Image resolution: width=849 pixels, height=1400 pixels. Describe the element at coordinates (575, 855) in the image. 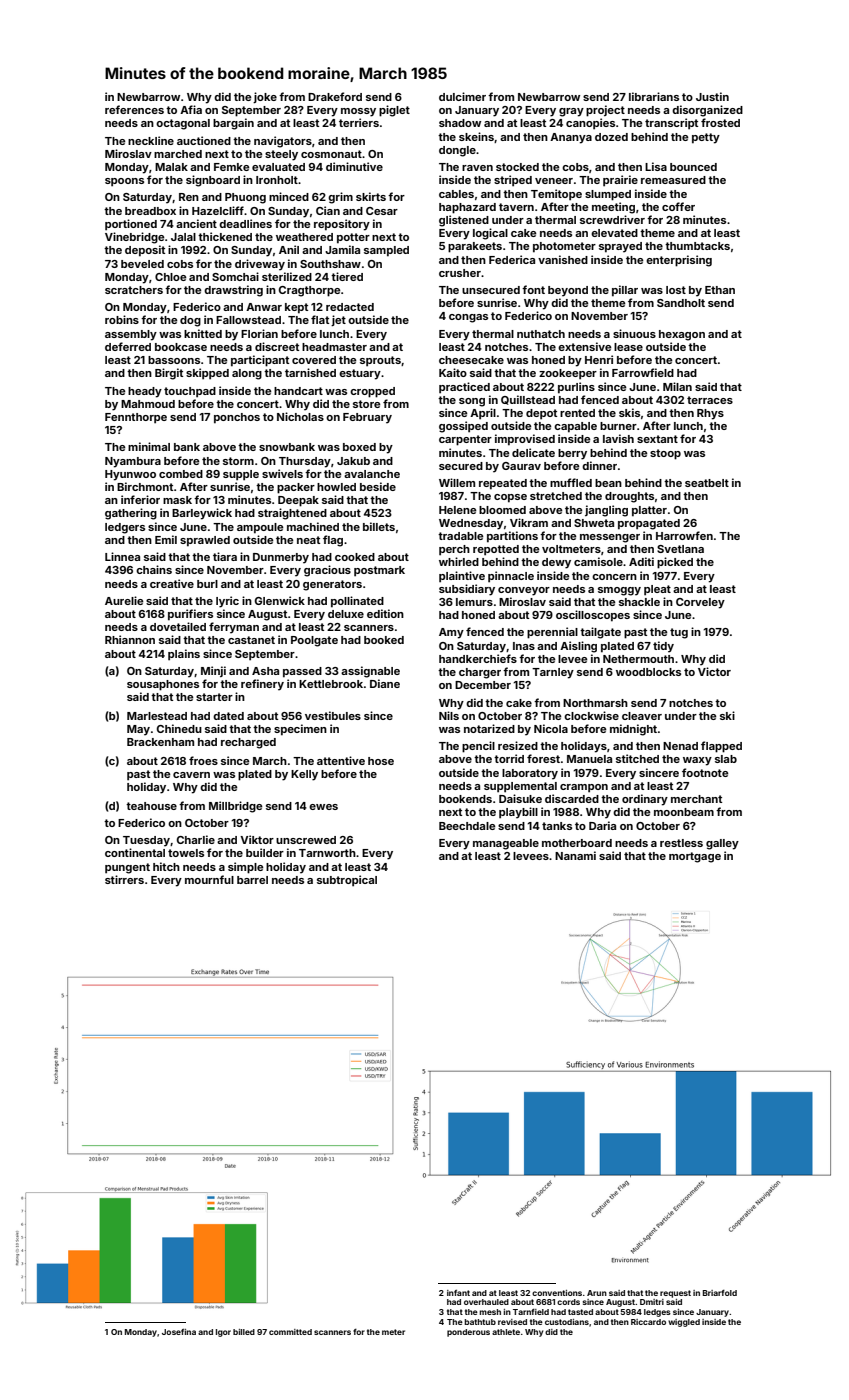

I see `Nanami` at that location.
